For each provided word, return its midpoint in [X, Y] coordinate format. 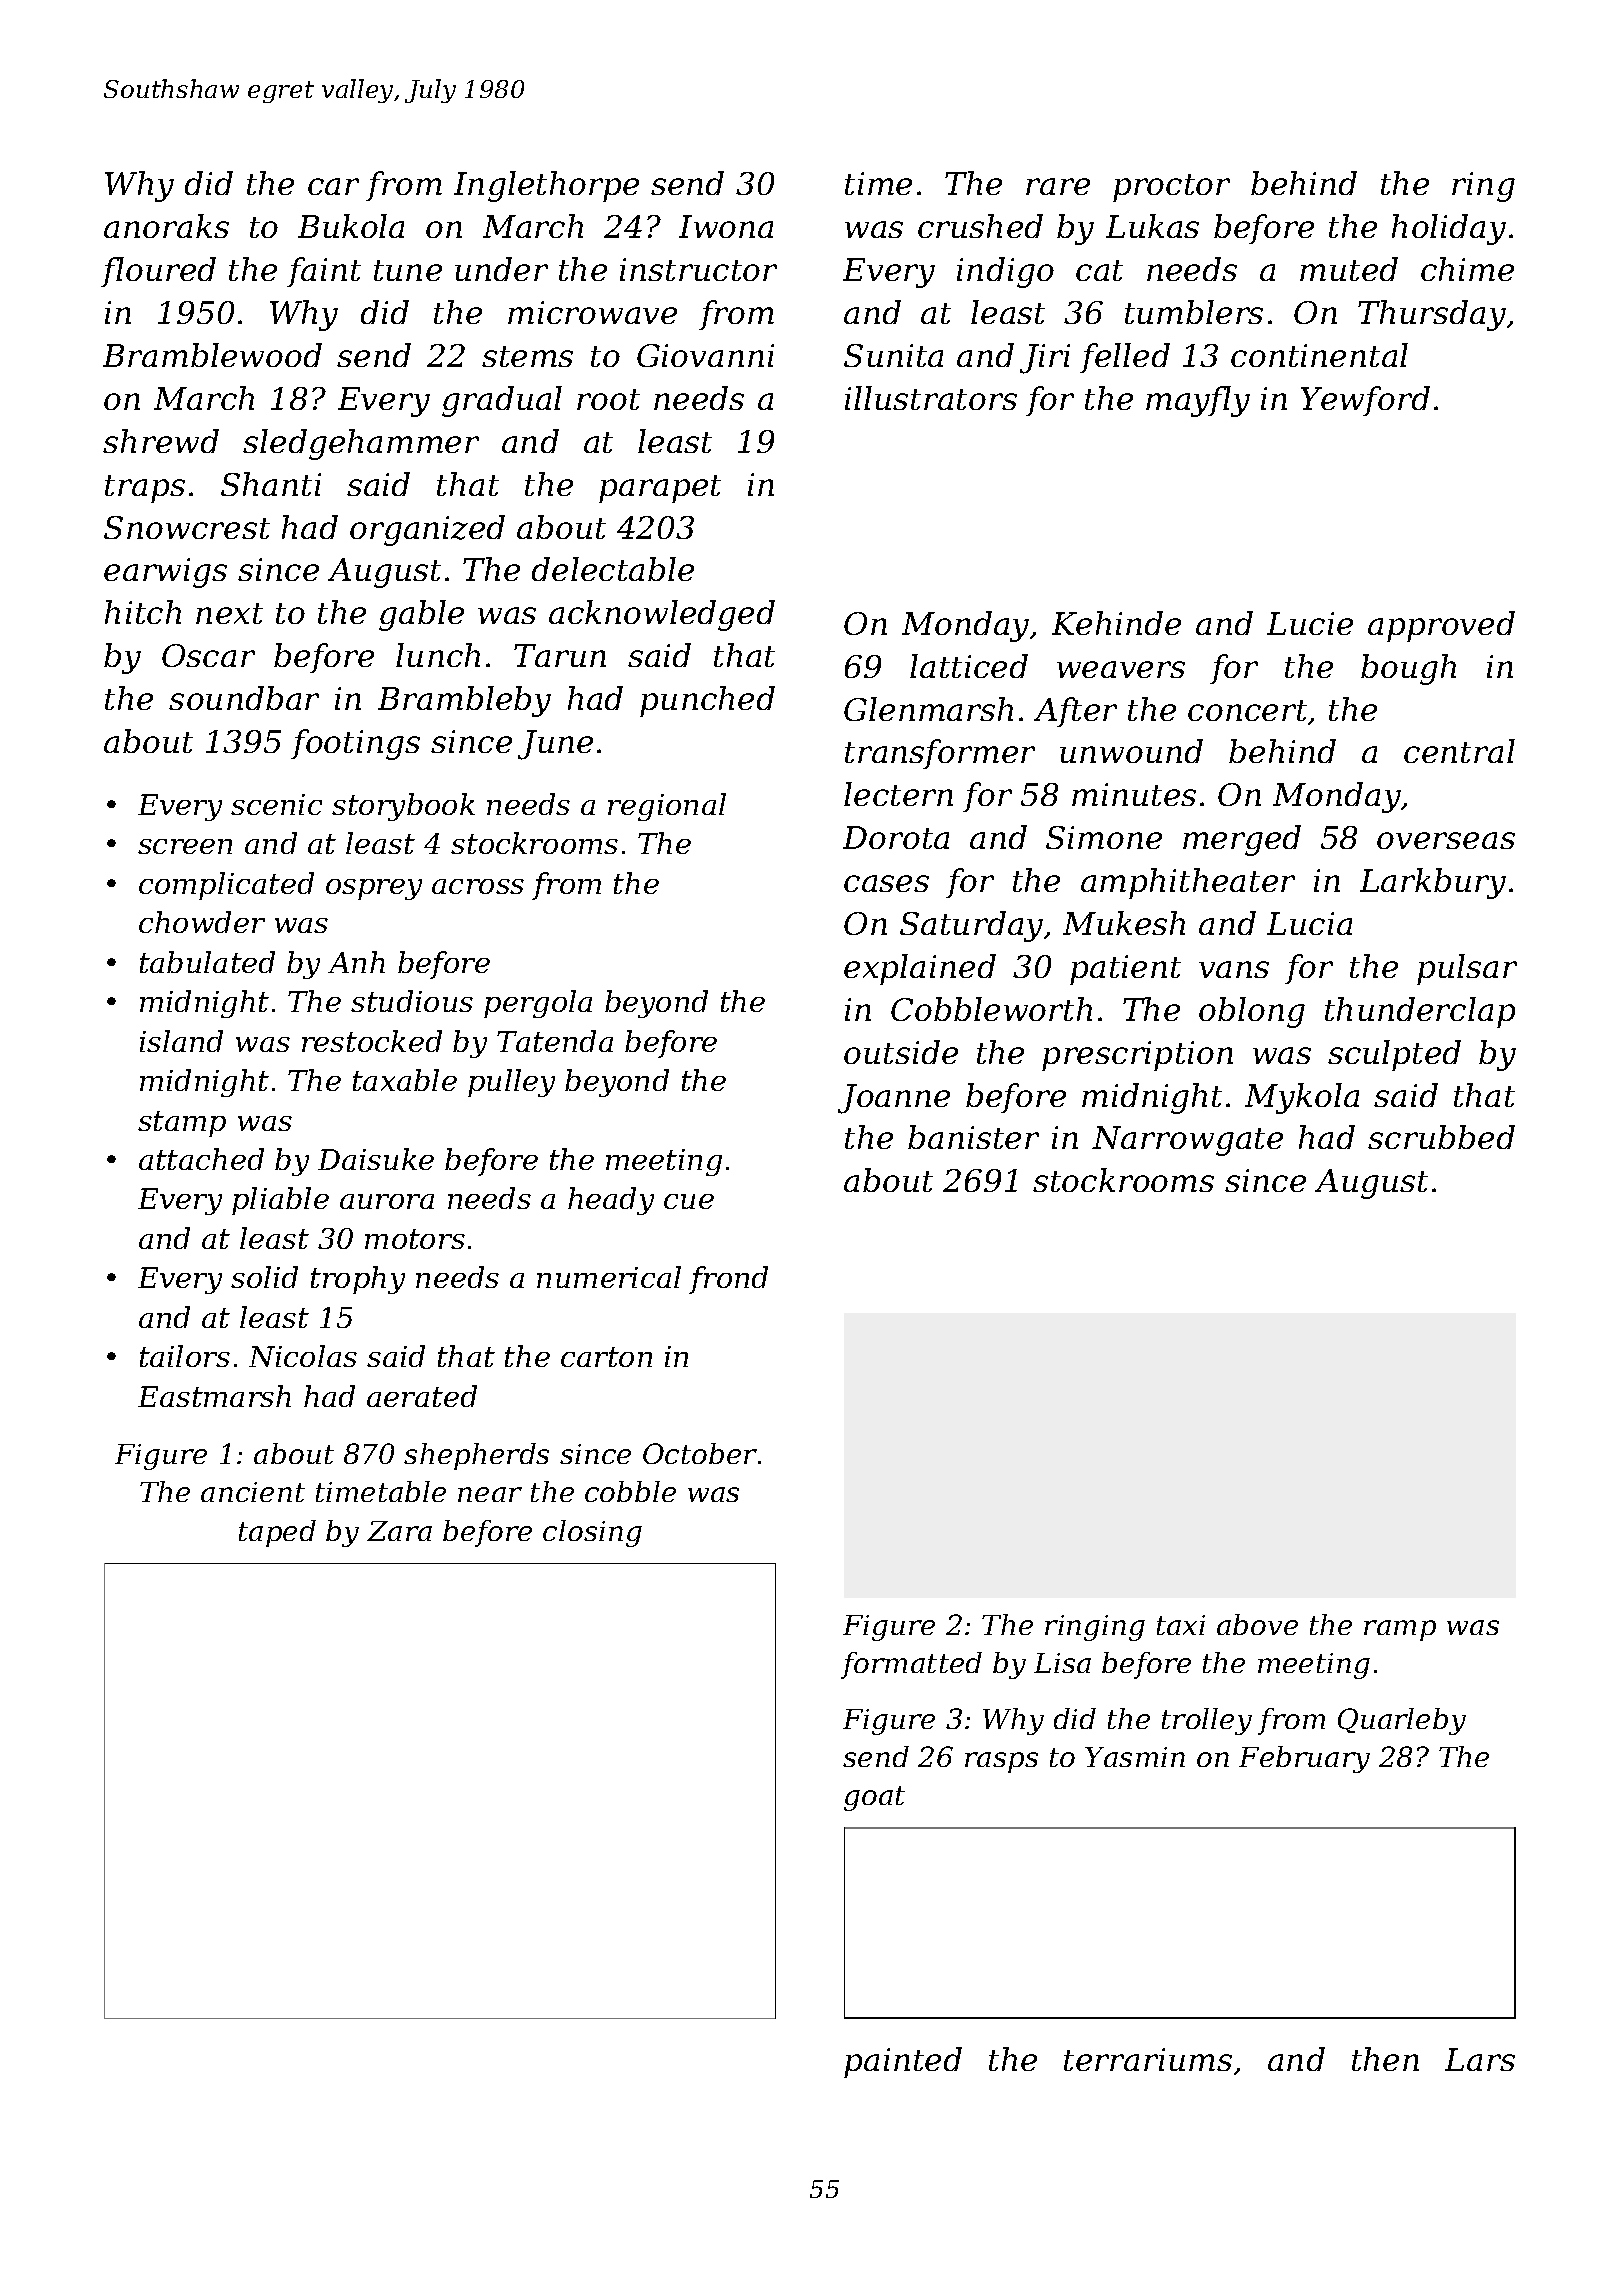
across [478, 886]
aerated [422, 1396]
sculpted [1394, 1055]
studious [412, 1001]
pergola [538, 1004]
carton [606, 1357]
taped [277, 1533]
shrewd [161, 441]
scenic [276, 804]
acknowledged [662, 615]
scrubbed [1441, 1137]
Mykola [1302, 1098]
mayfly [1198, 401]
